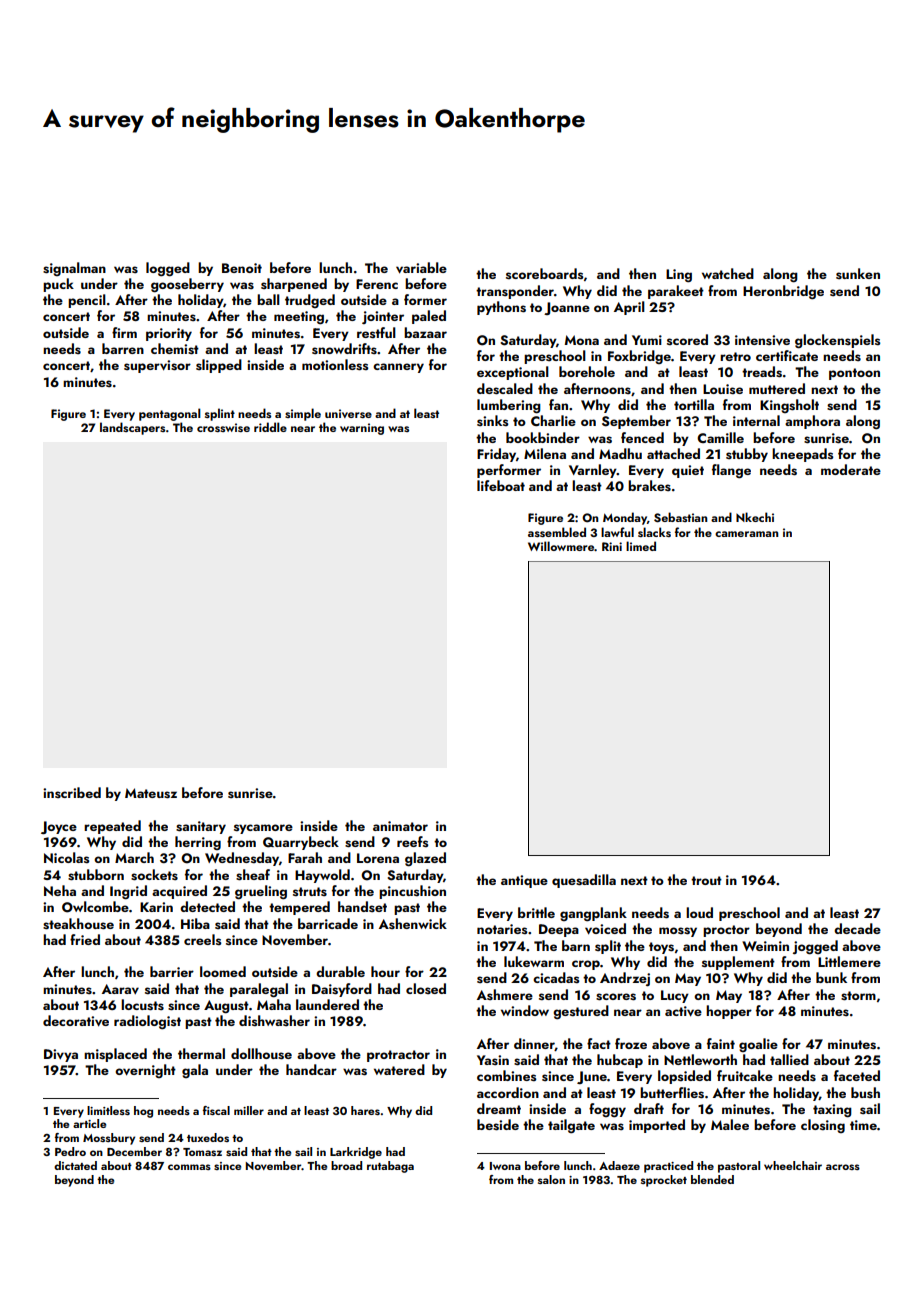 Image resolution: width=924 pixels, height=1308 pixels. Describe the element at coordinates (399, 1069) in the page. I see `watered` at that location.
